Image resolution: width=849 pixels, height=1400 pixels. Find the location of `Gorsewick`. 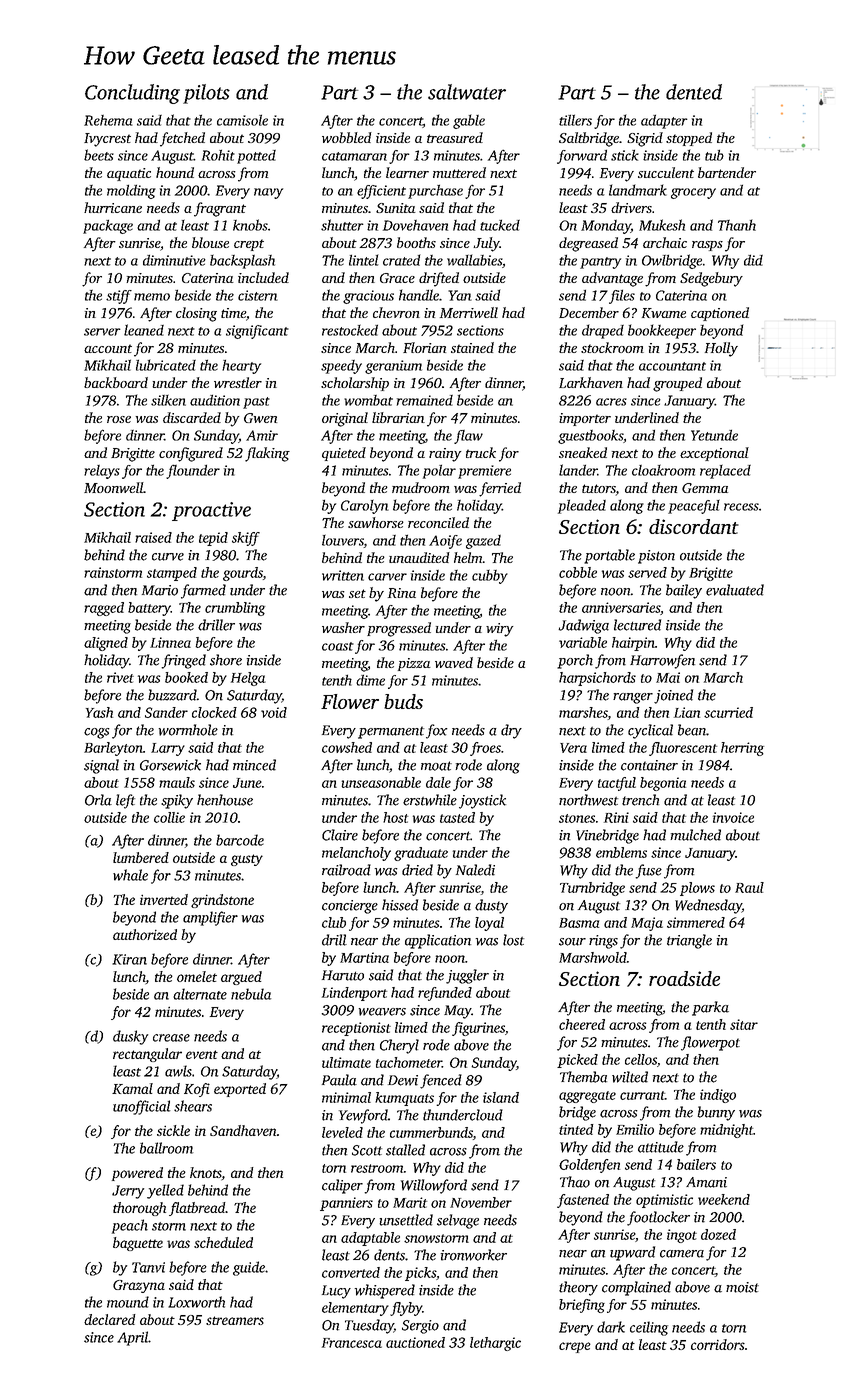

Gorsewick is located at coordinates (170, 765).
